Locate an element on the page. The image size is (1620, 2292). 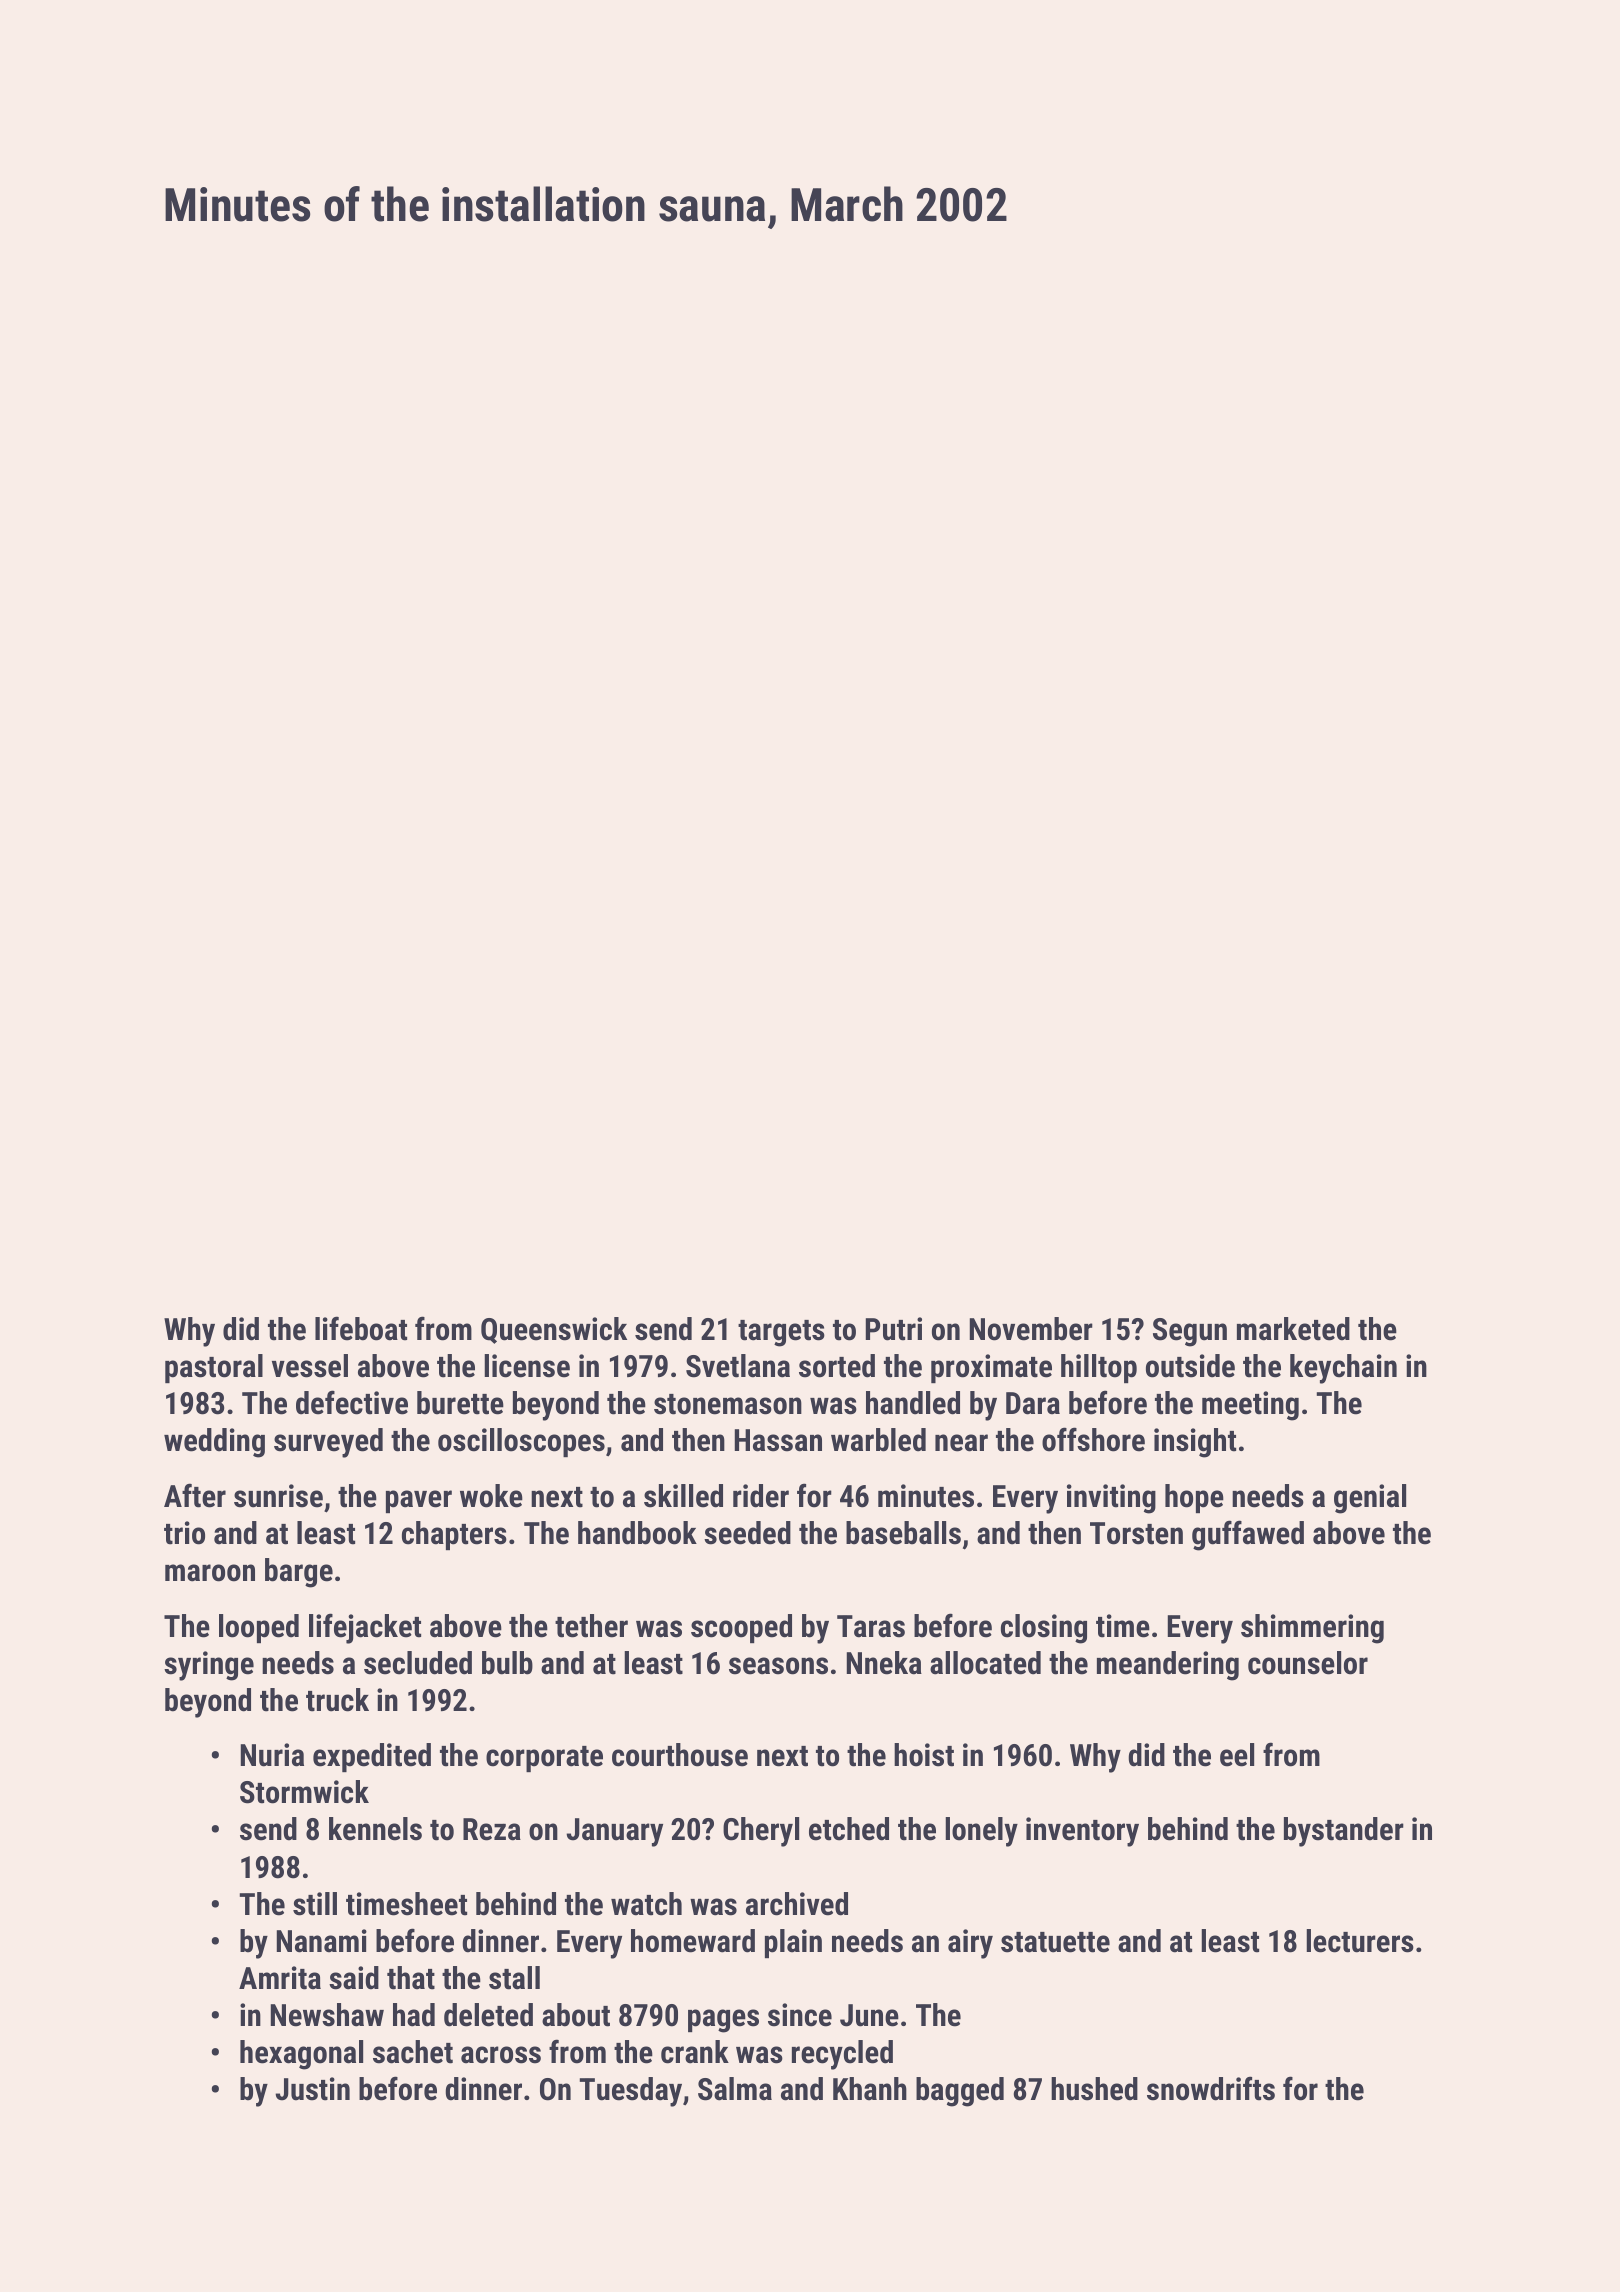
Justin is located at coordinates (312, 2089).
